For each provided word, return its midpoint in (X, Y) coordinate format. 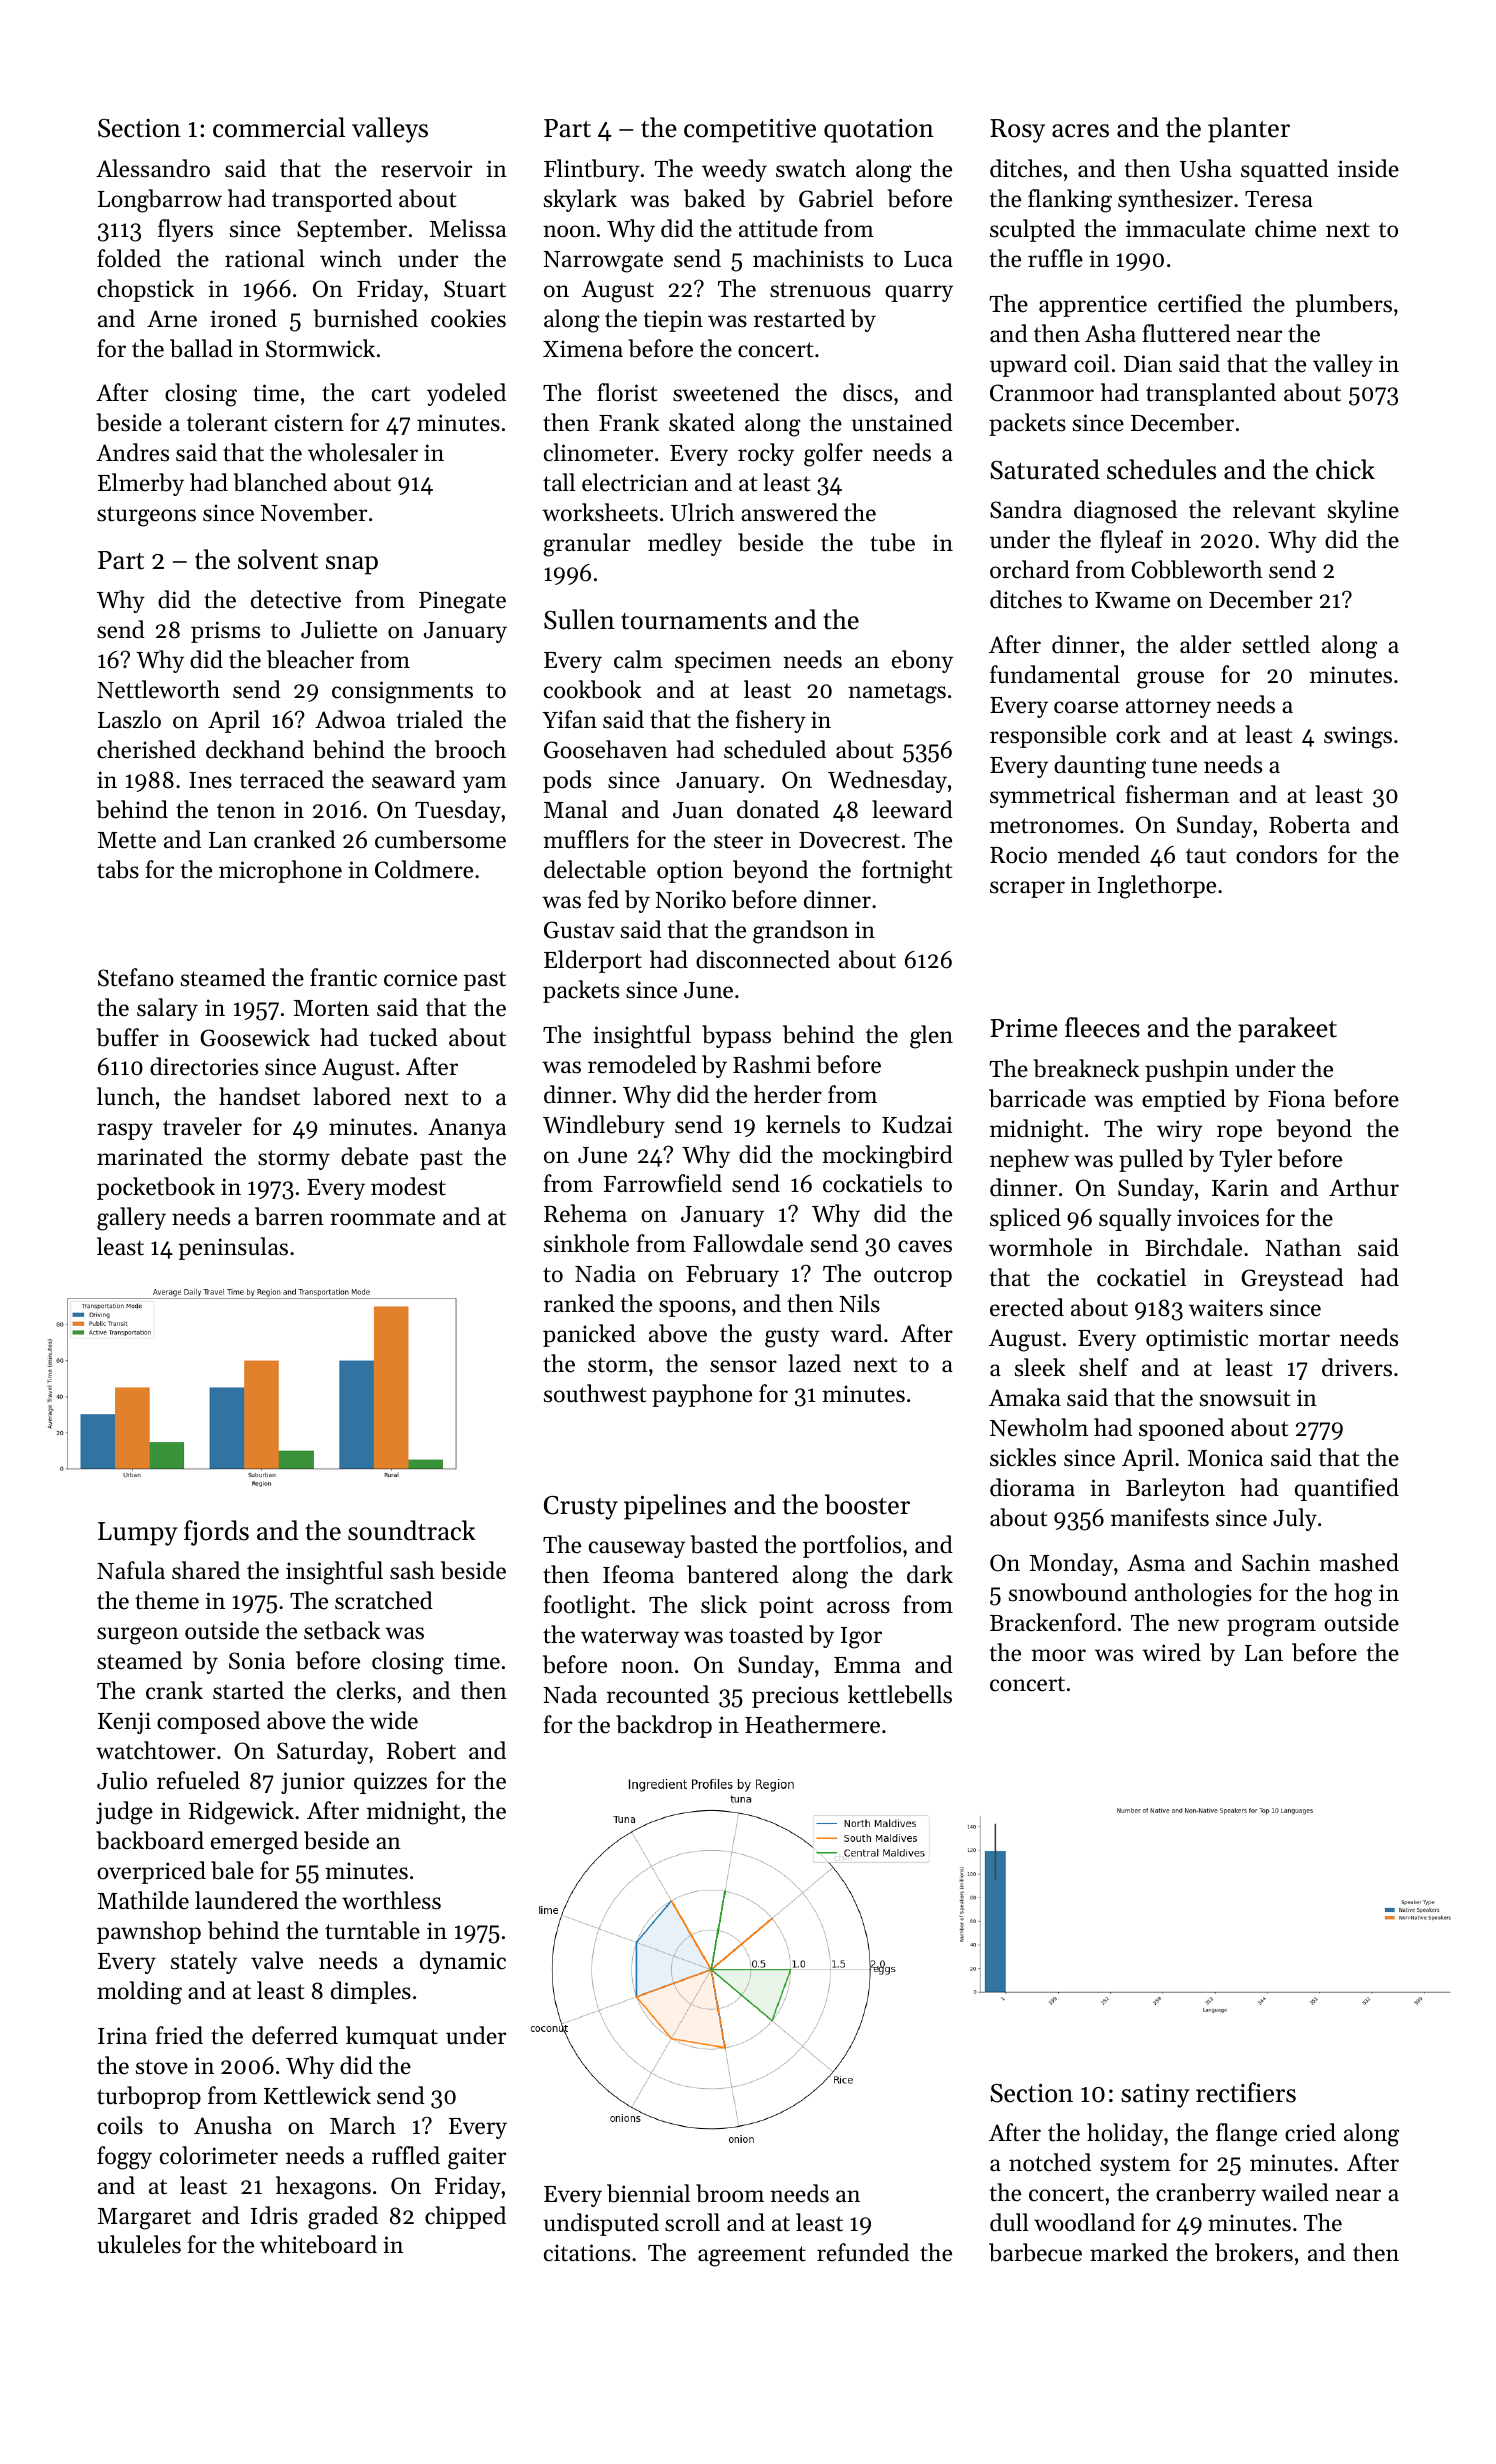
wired (1171, 1652)
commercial (279, 127)
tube (892, 542)
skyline (1363, 511)
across (858, 1607)
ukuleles (139, 2244)
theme (167, 1600)
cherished (146, 749)
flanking (1070, 201)
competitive (750, 131)
